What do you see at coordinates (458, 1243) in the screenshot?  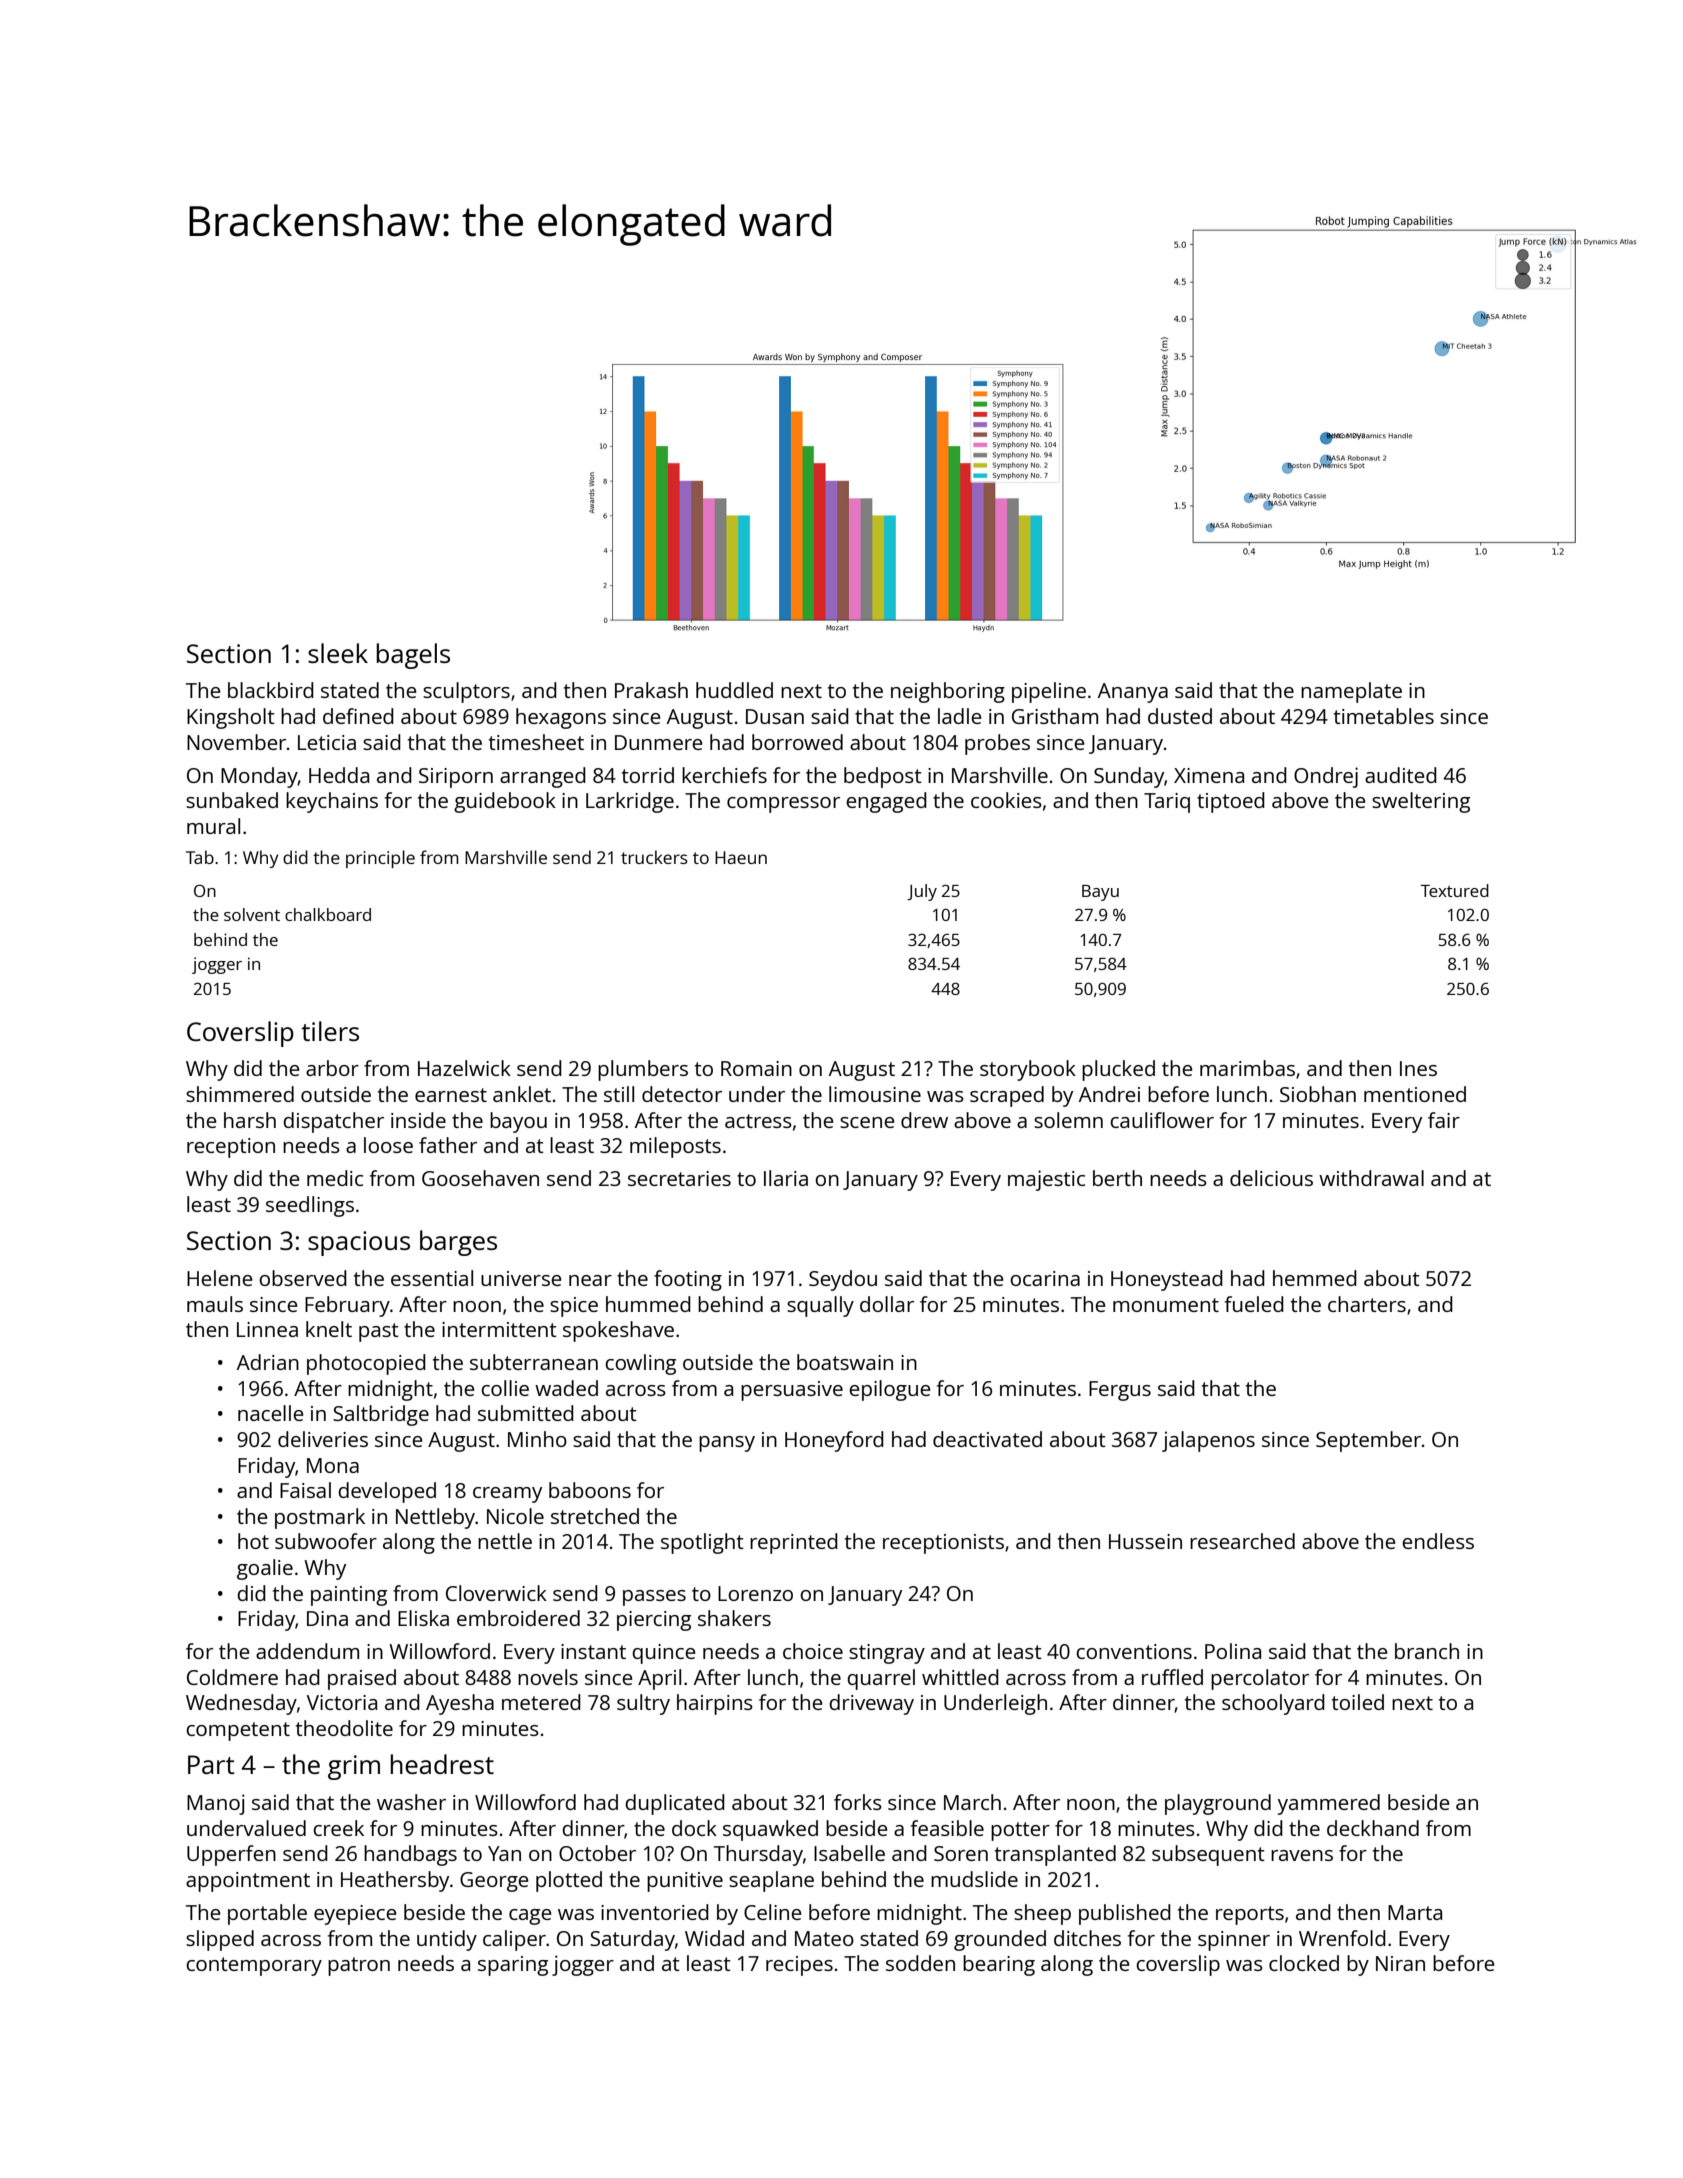 I see `barges` at bounding box center [458, 1243].
